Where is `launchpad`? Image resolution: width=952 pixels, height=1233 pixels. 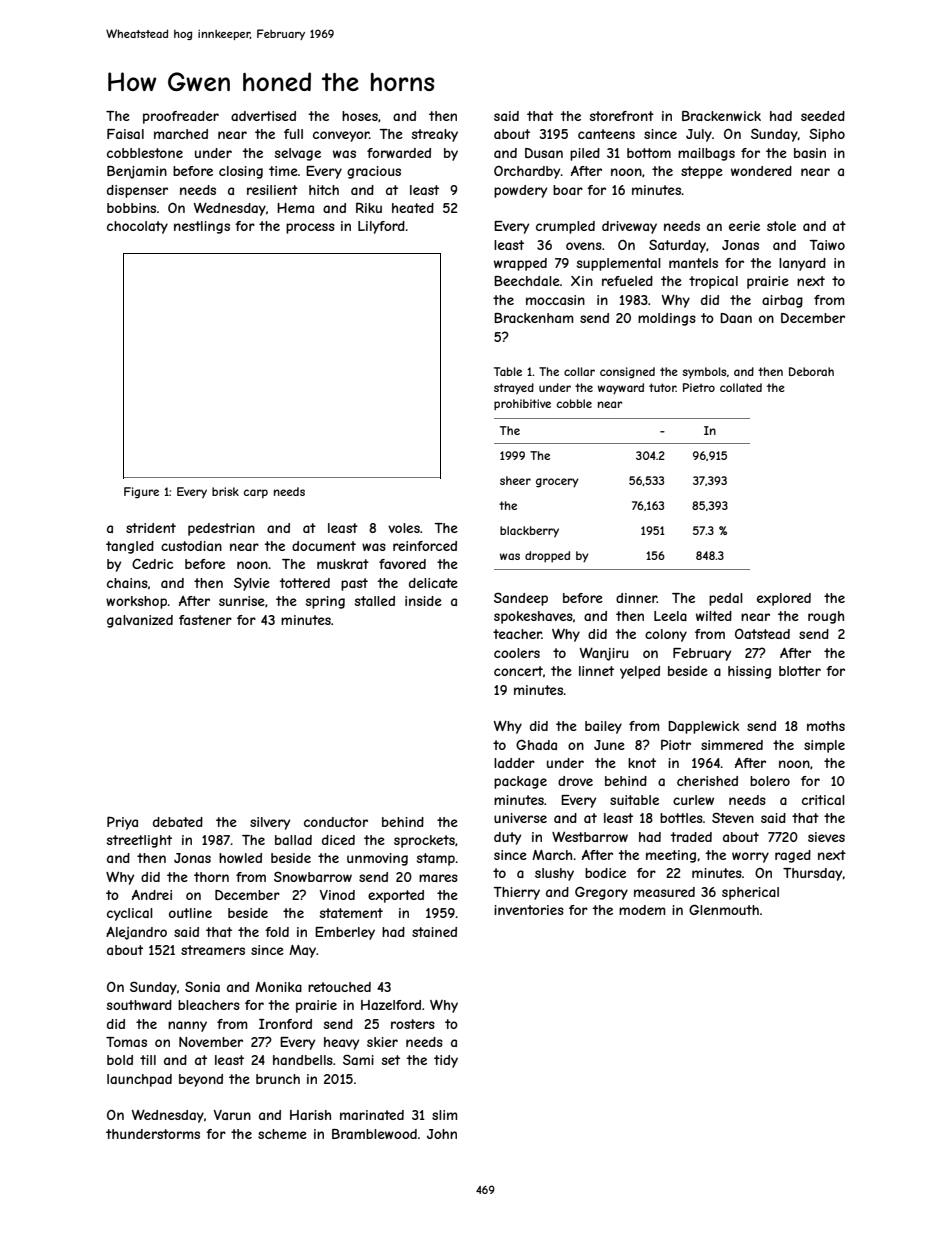 launchpad is located at coordinates (139, 1080).
